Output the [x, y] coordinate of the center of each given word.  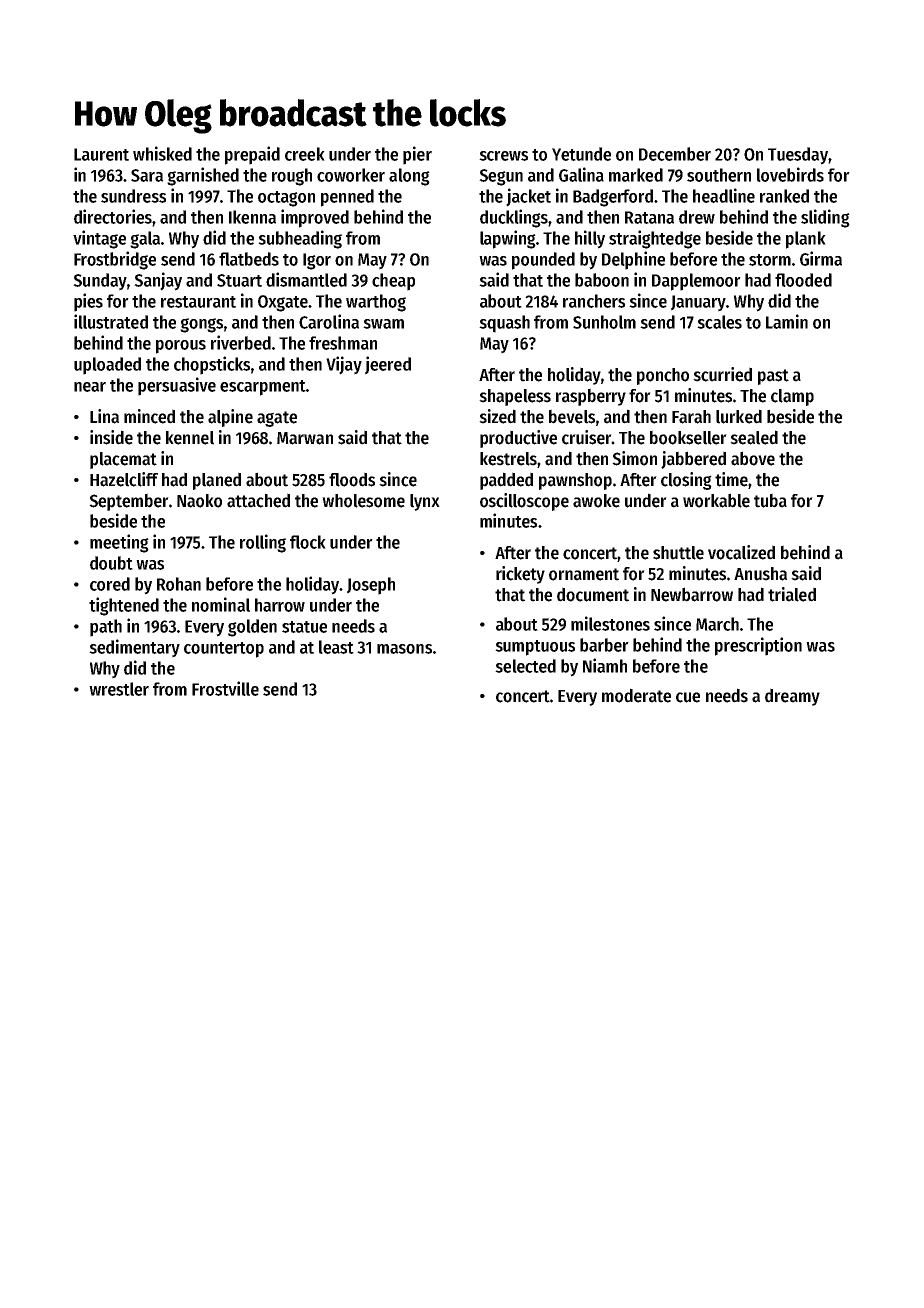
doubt [111, 563]
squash [504, 324]
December [675, 154]
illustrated [111, 321]
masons [404, 649]
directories [113, 216]
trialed [792, 594]
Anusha [760, 574]
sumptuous [535, 648]
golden [252, 628]
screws [503, 156]
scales [719, 322]
